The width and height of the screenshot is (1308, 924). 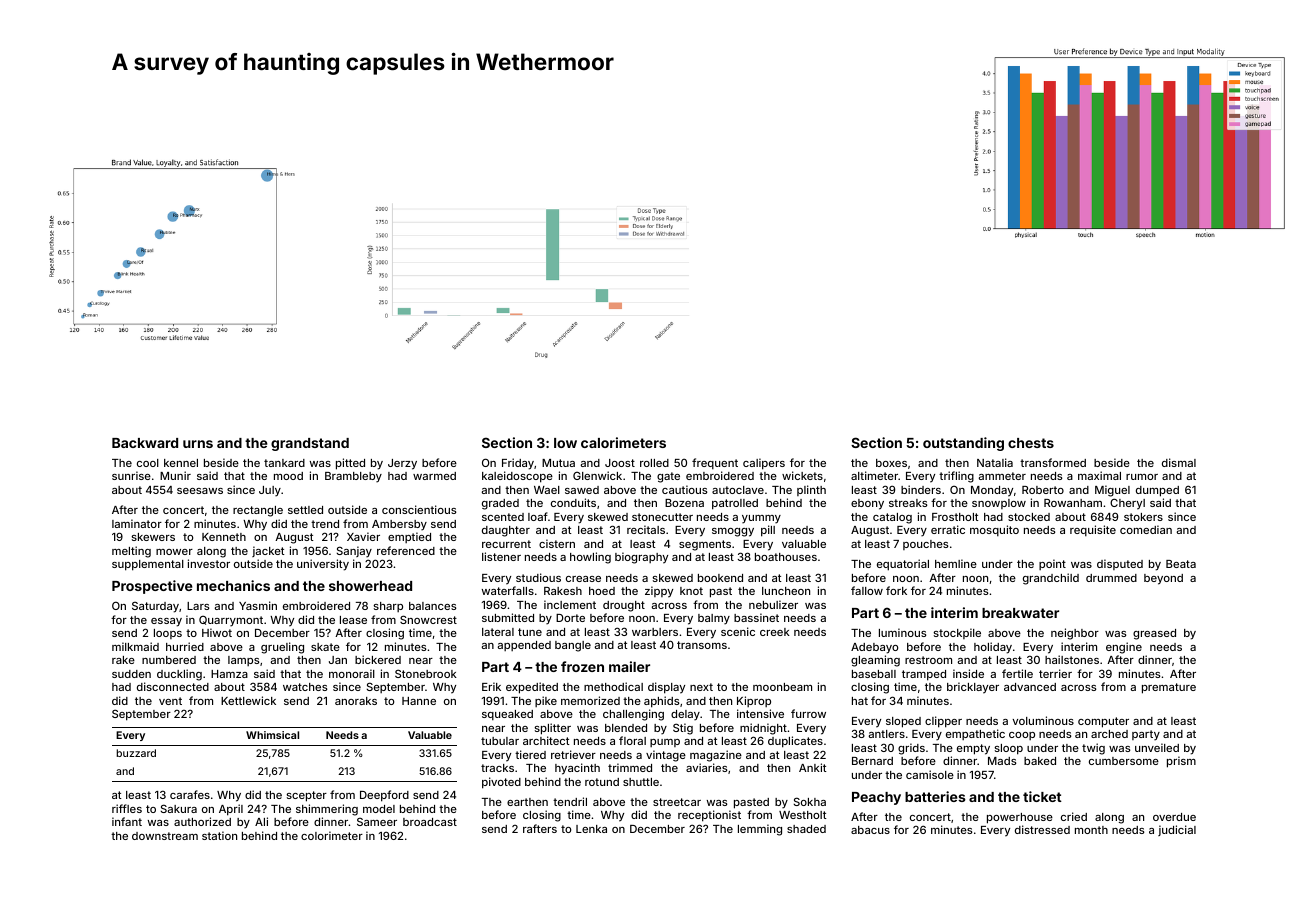 I want to click on stokers, so click(x=1143, y=517).
